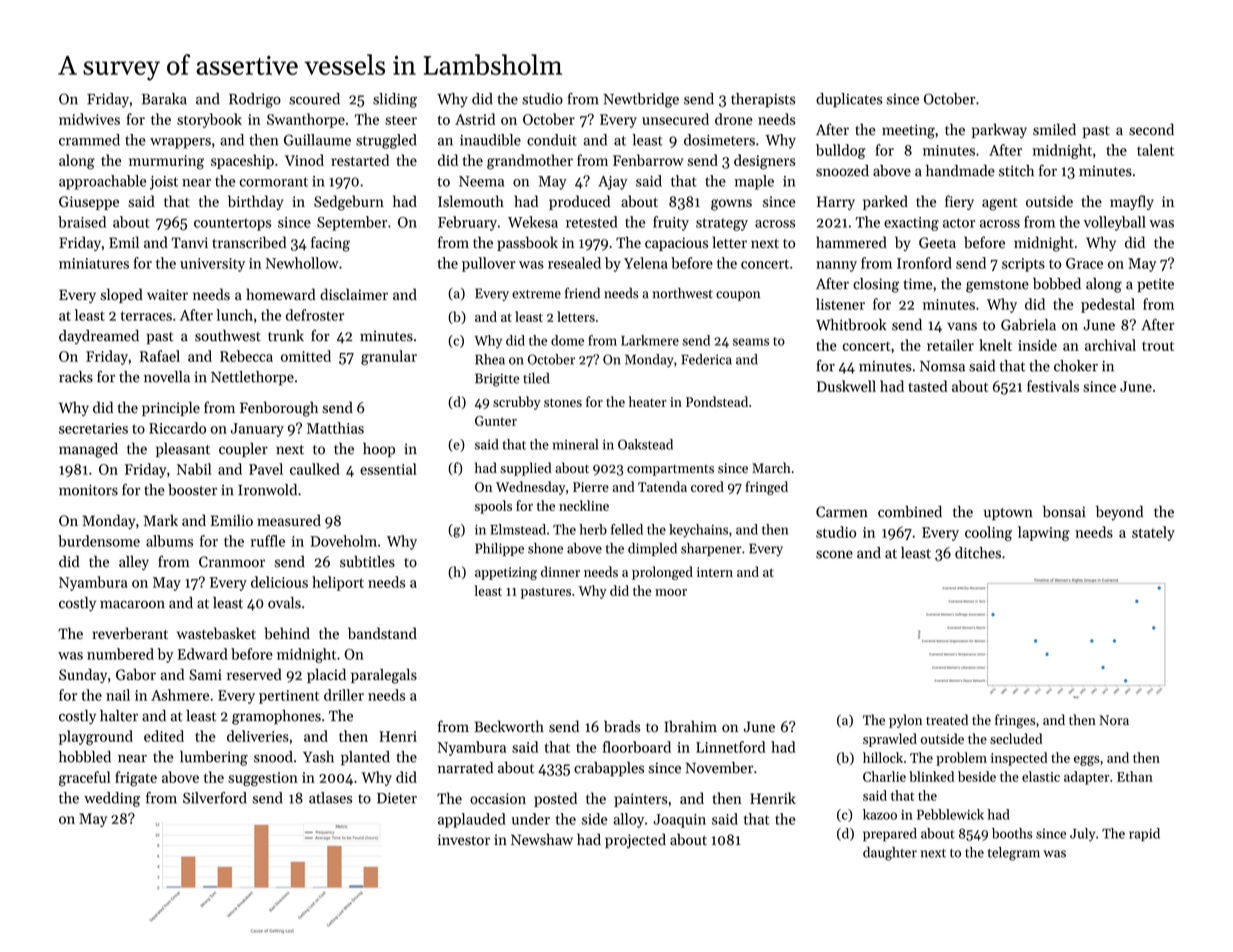 Image resolution: width=1233 pixels, height=952 pixels. What do you see at coordinates (119, 716) in the screenshot?
I see `halter` at bounding box center [119, 716].
